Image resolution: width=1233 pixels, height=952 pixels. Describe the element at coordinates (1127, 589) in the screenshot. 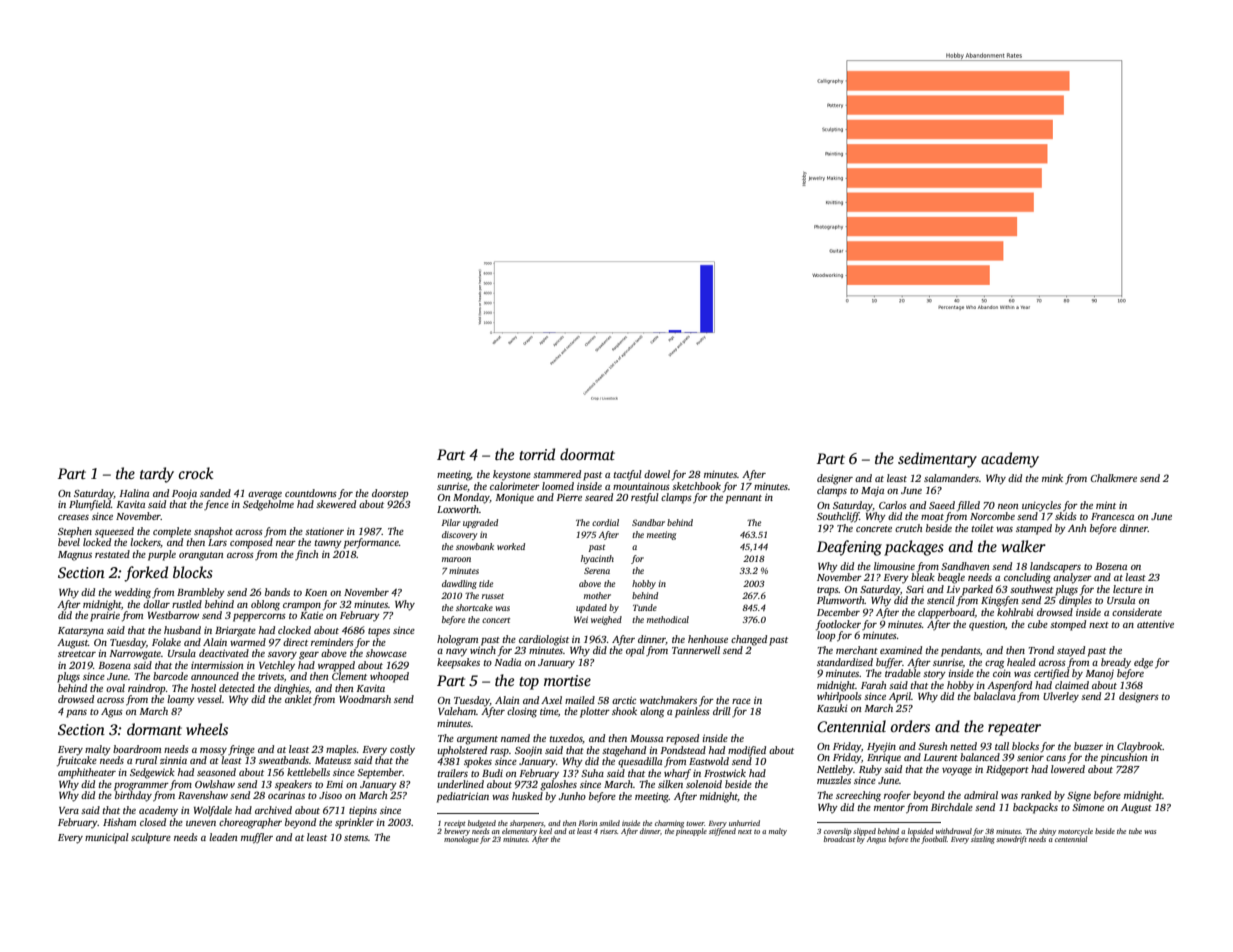

I see `lecture` at that location.
